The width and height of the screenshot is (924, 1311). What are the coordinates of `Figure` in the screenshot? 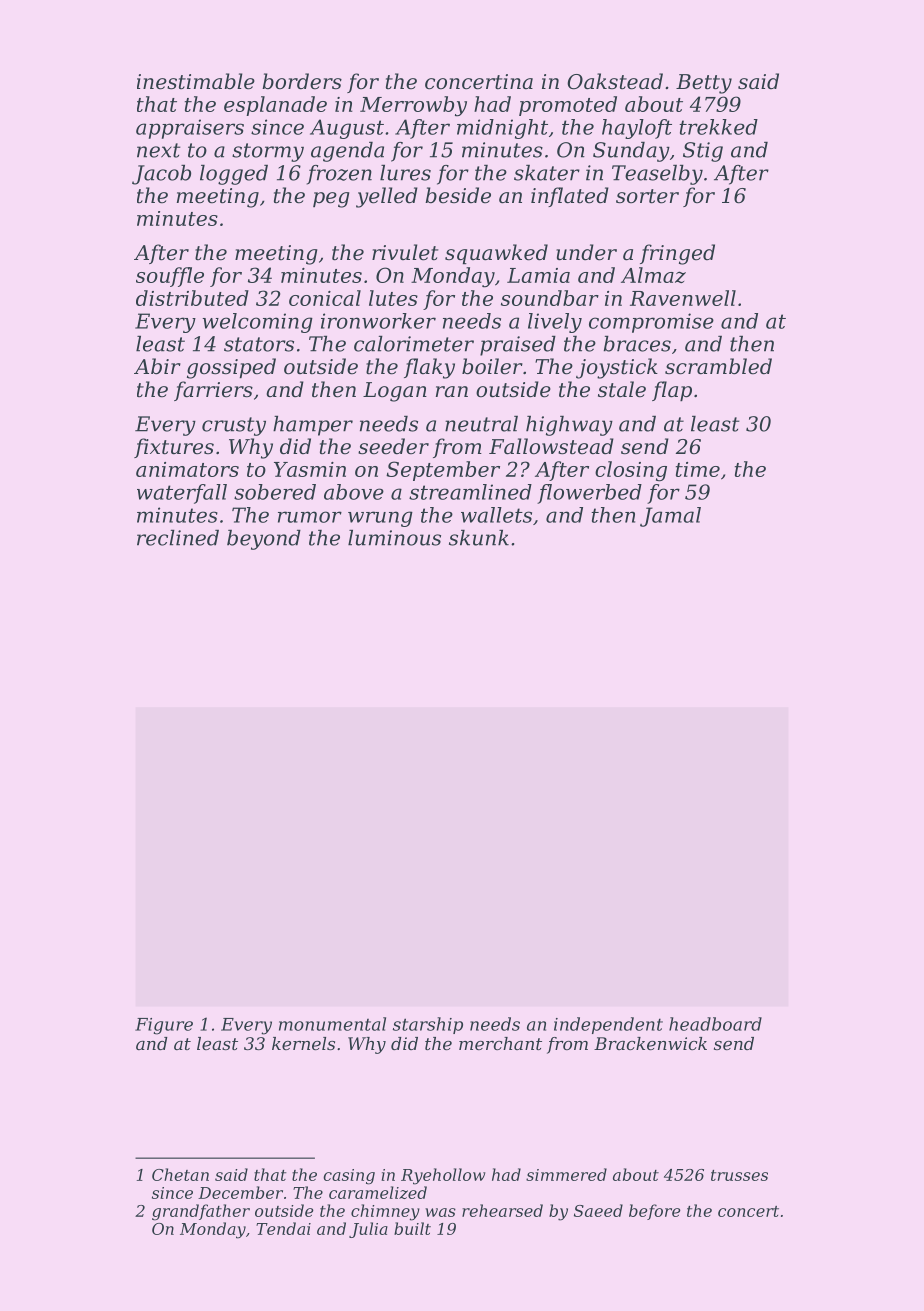 It's located at (164, 1026).
